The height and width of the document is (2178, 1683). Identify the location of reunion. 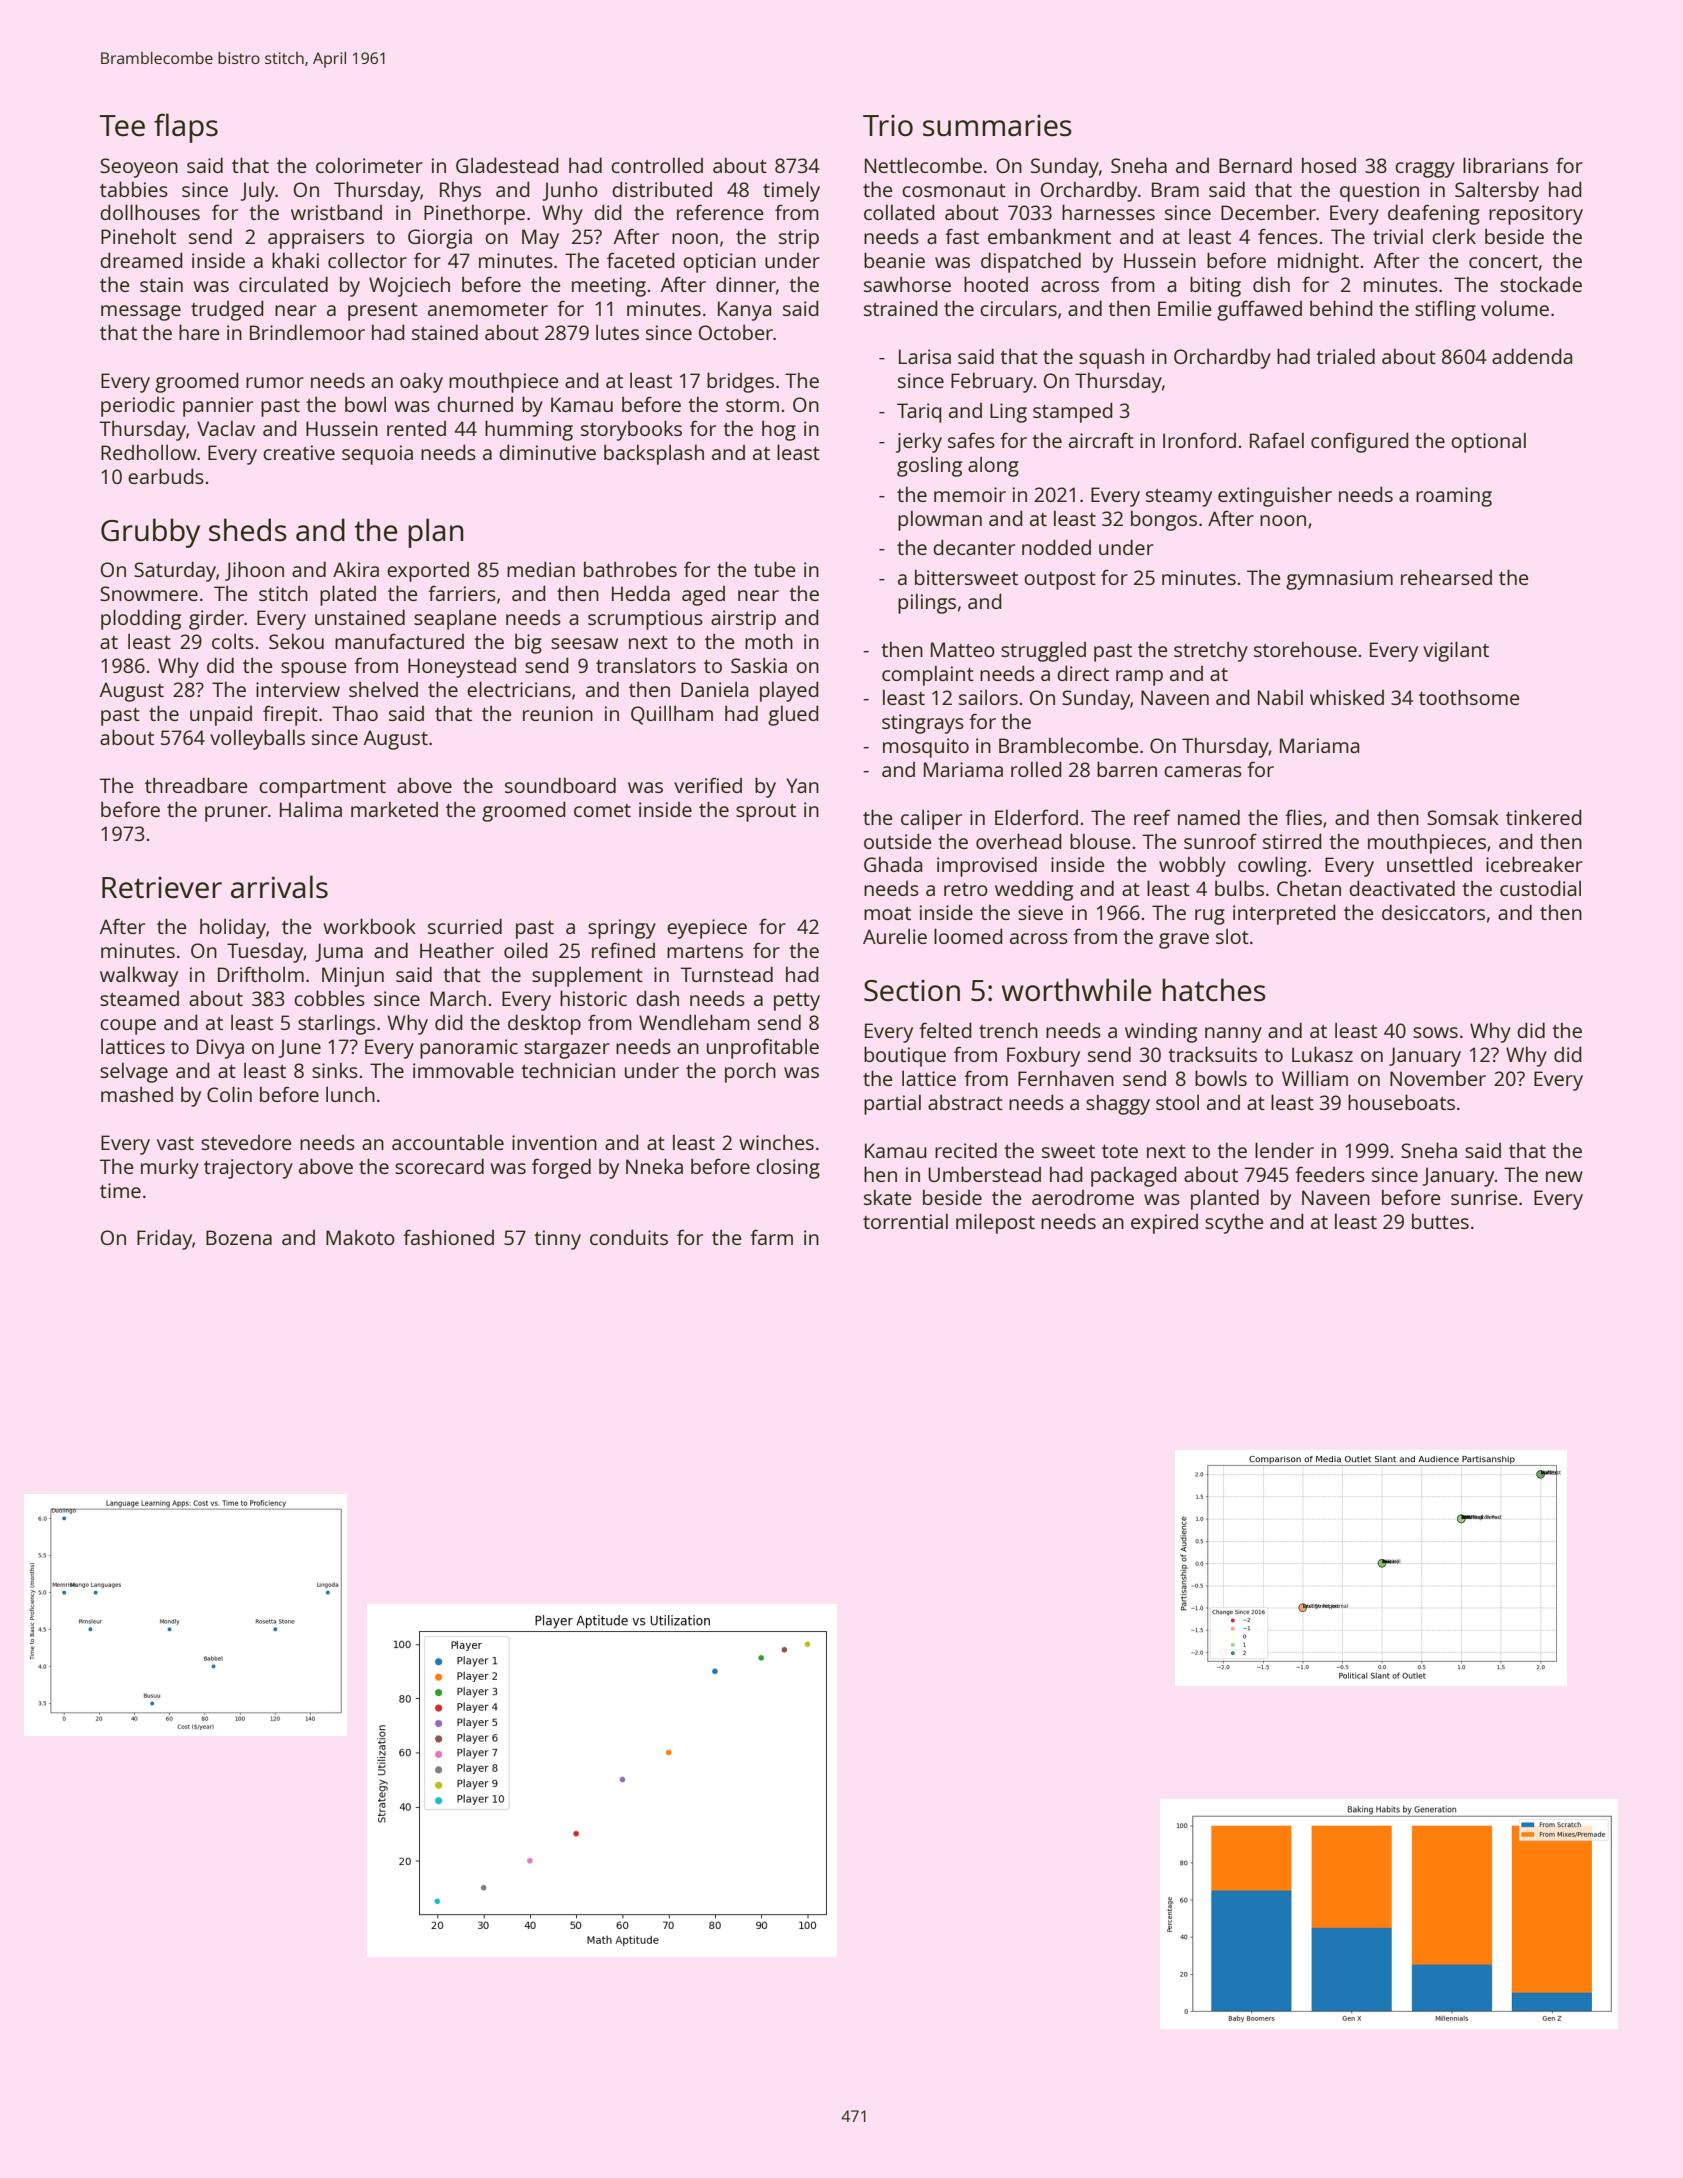
(558, 713).
